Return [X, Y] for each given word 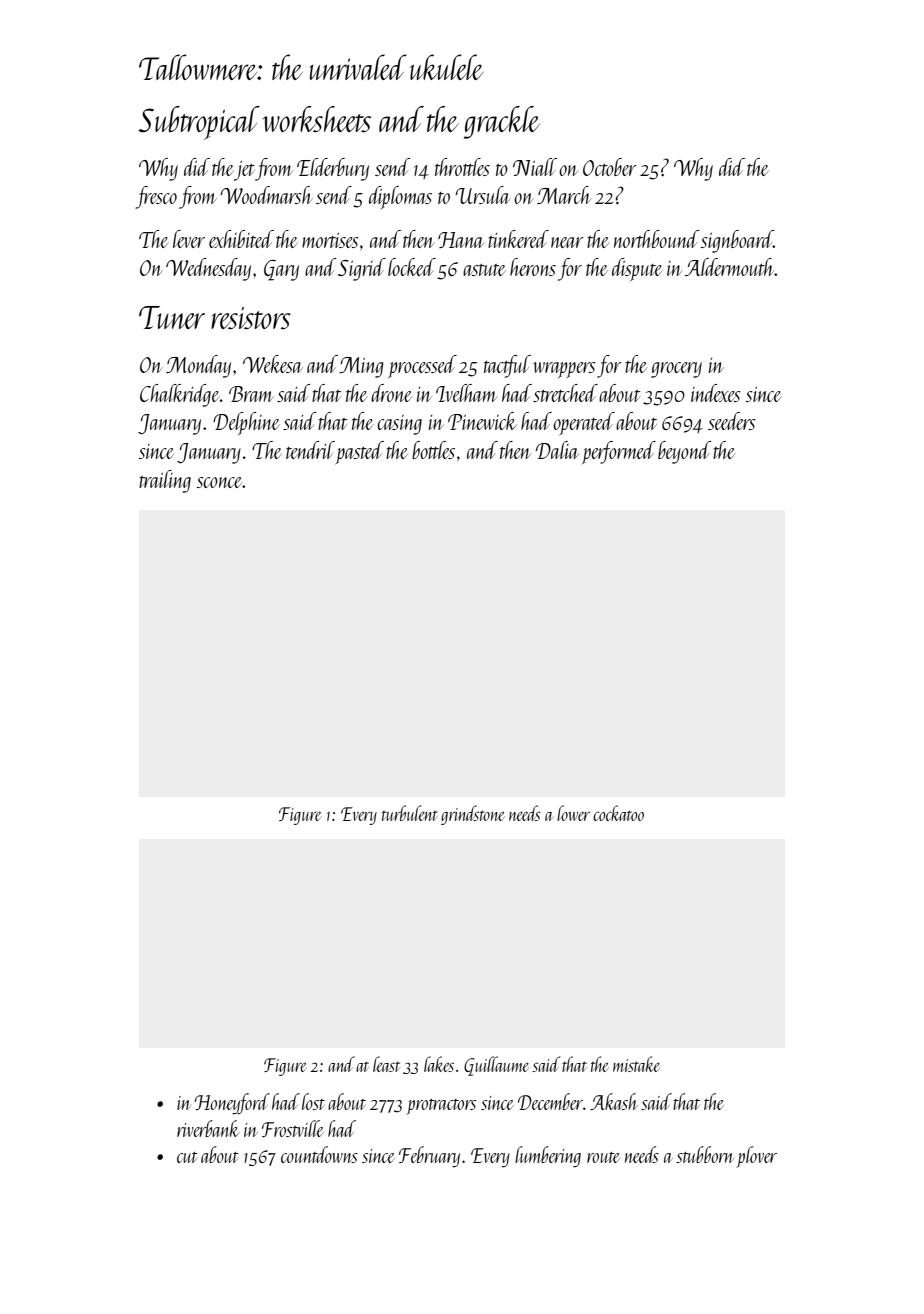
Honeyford [232, 1103]
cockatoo [618, 813]
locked [412, 267]
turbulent [410, 813]
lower [573, 813]
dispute [637, 269]
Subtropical [199, 123]
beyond [684, 452]
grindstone [472, 815]
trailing [165, 481]
